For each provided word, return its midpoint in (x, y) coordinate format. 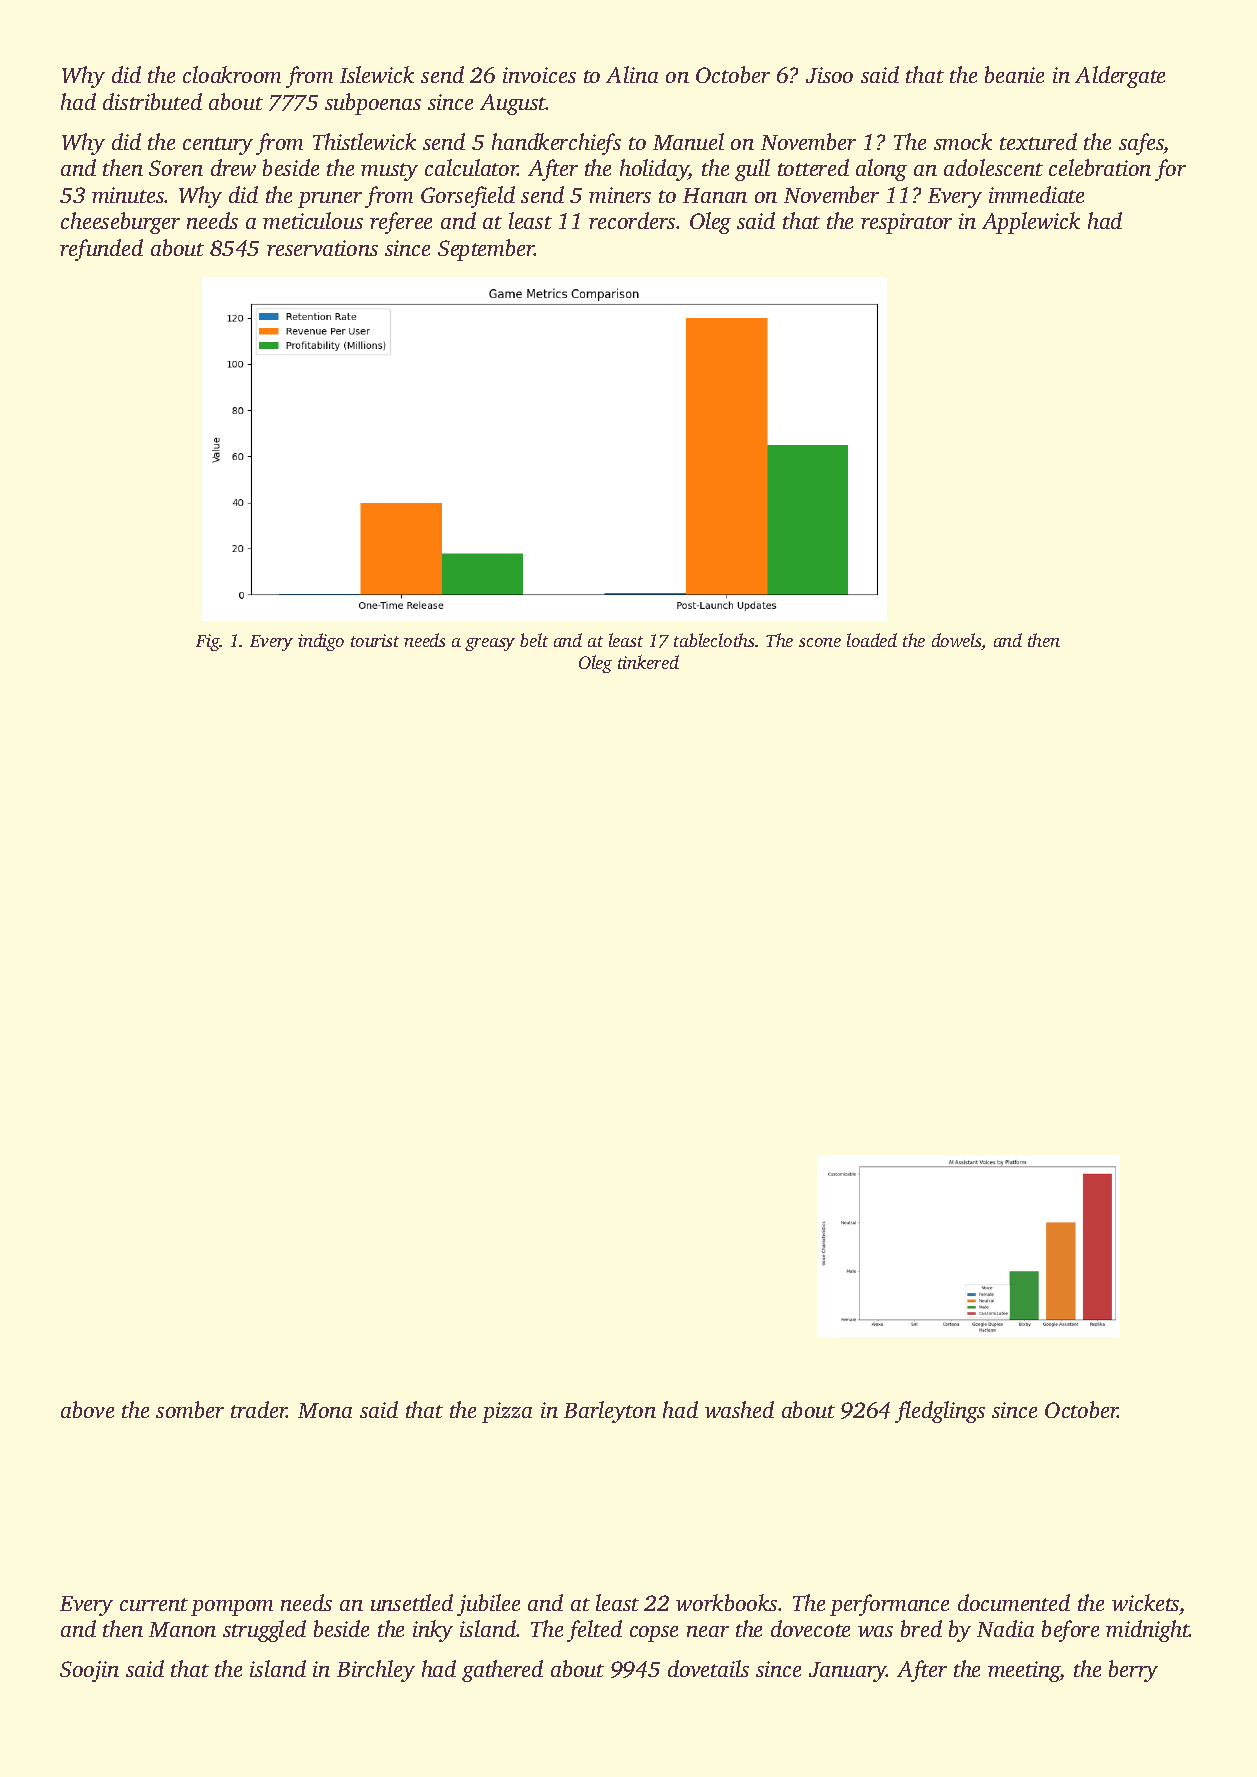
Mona (325, 1410)
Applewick (1031, 223)
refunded (101, 250)
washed (739, 1409)
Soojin (89, 1671)
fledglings (940, 1412)
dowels (957, 641)
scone (820, 642)
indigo (321, 642)
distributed (152, 101)
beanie (1014, 74)
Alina (632, 74)
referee (401, 223)
